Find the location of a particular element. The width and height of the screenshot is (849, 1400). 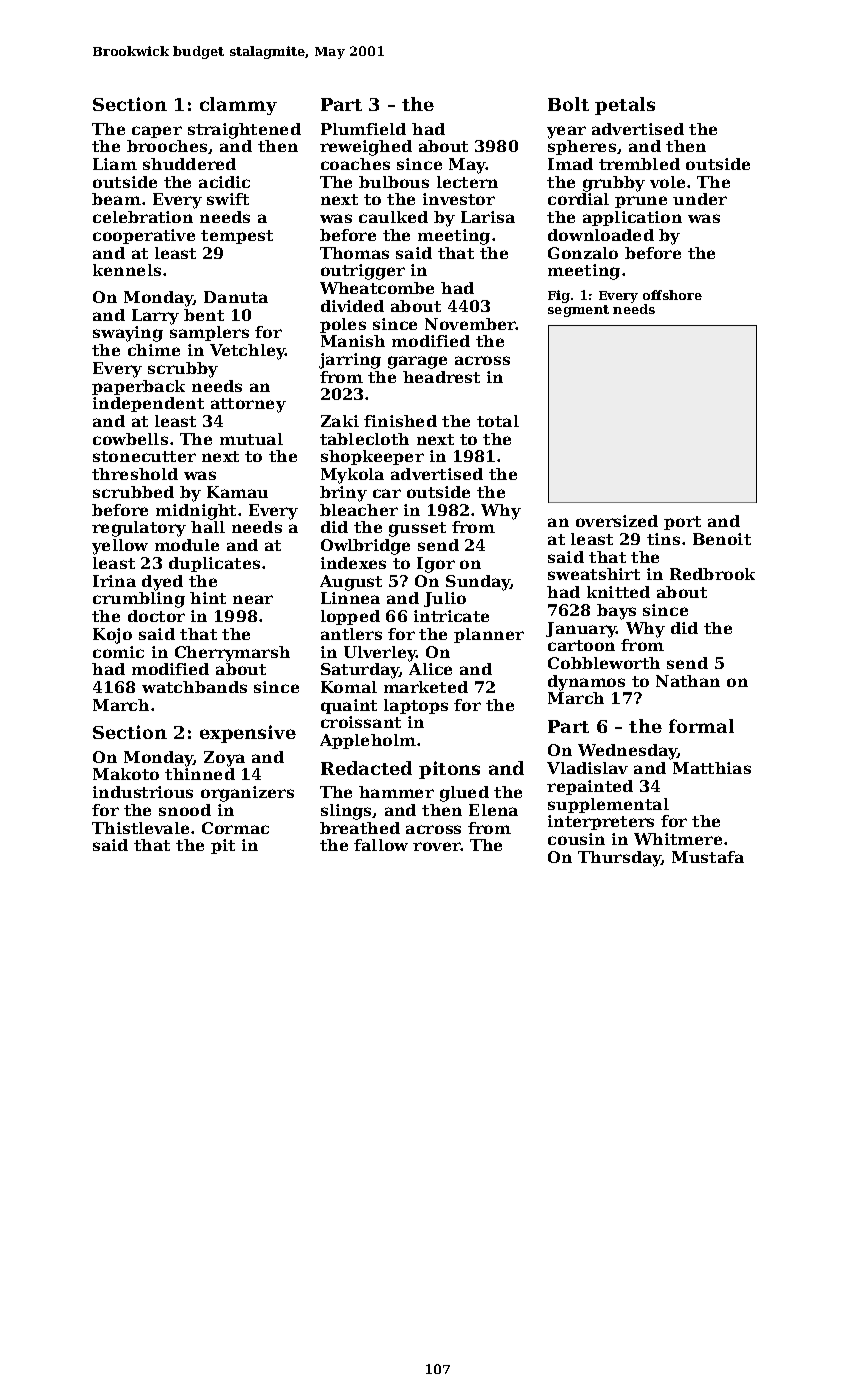

year is located at coordinates (566, 132).
